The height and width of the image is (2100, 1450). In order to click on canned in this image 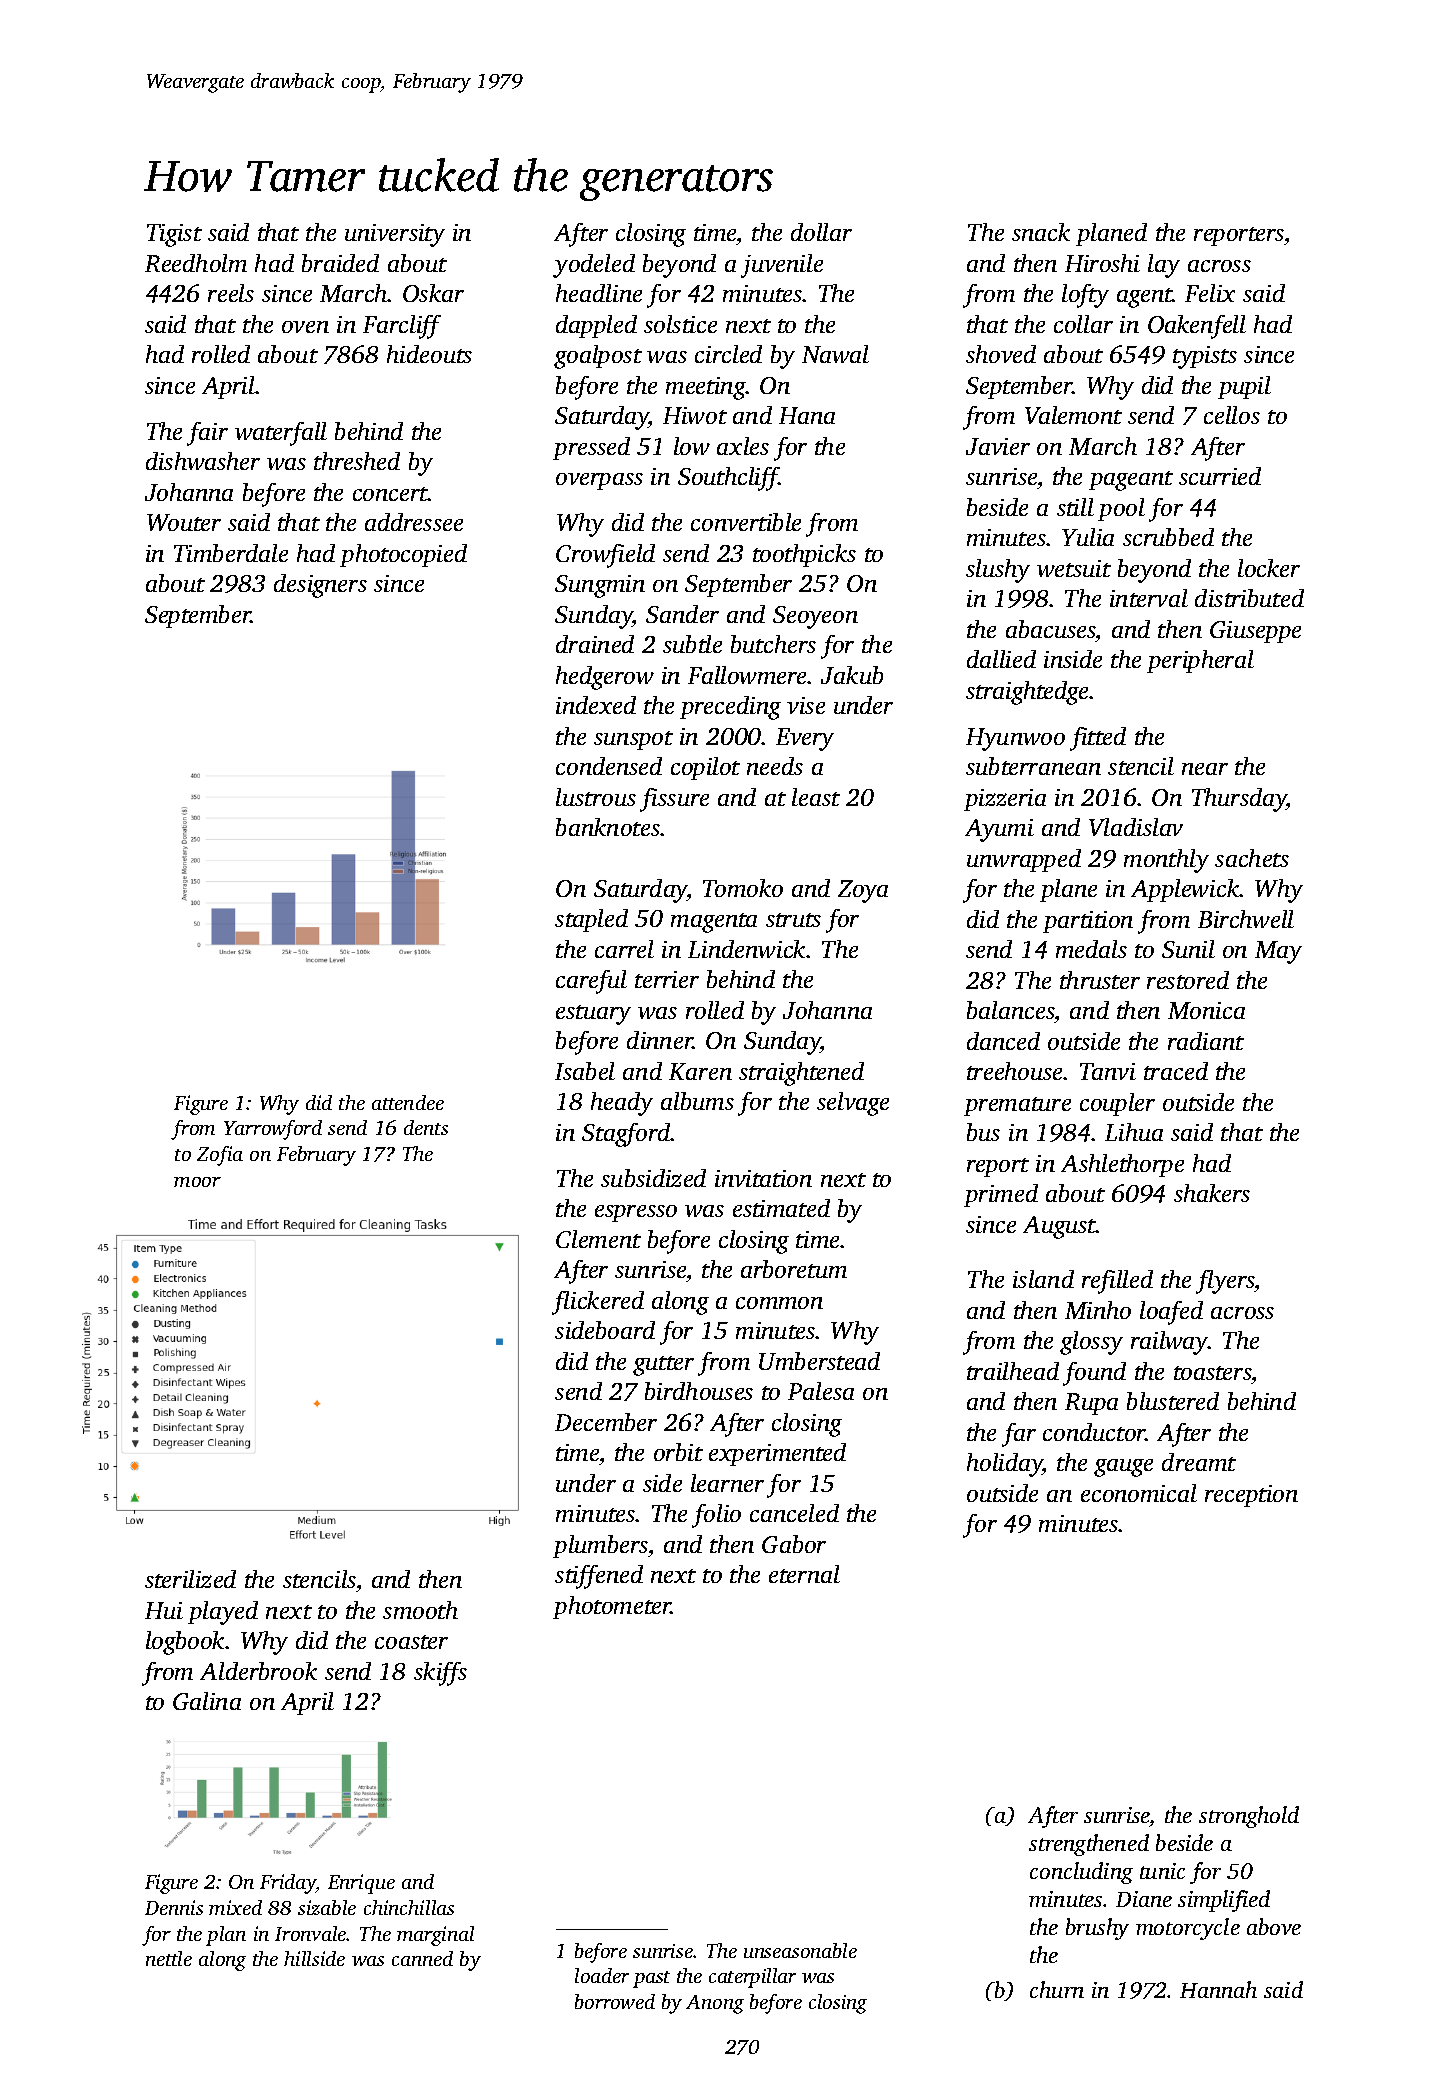, I will do `click(422, 1958)`.
